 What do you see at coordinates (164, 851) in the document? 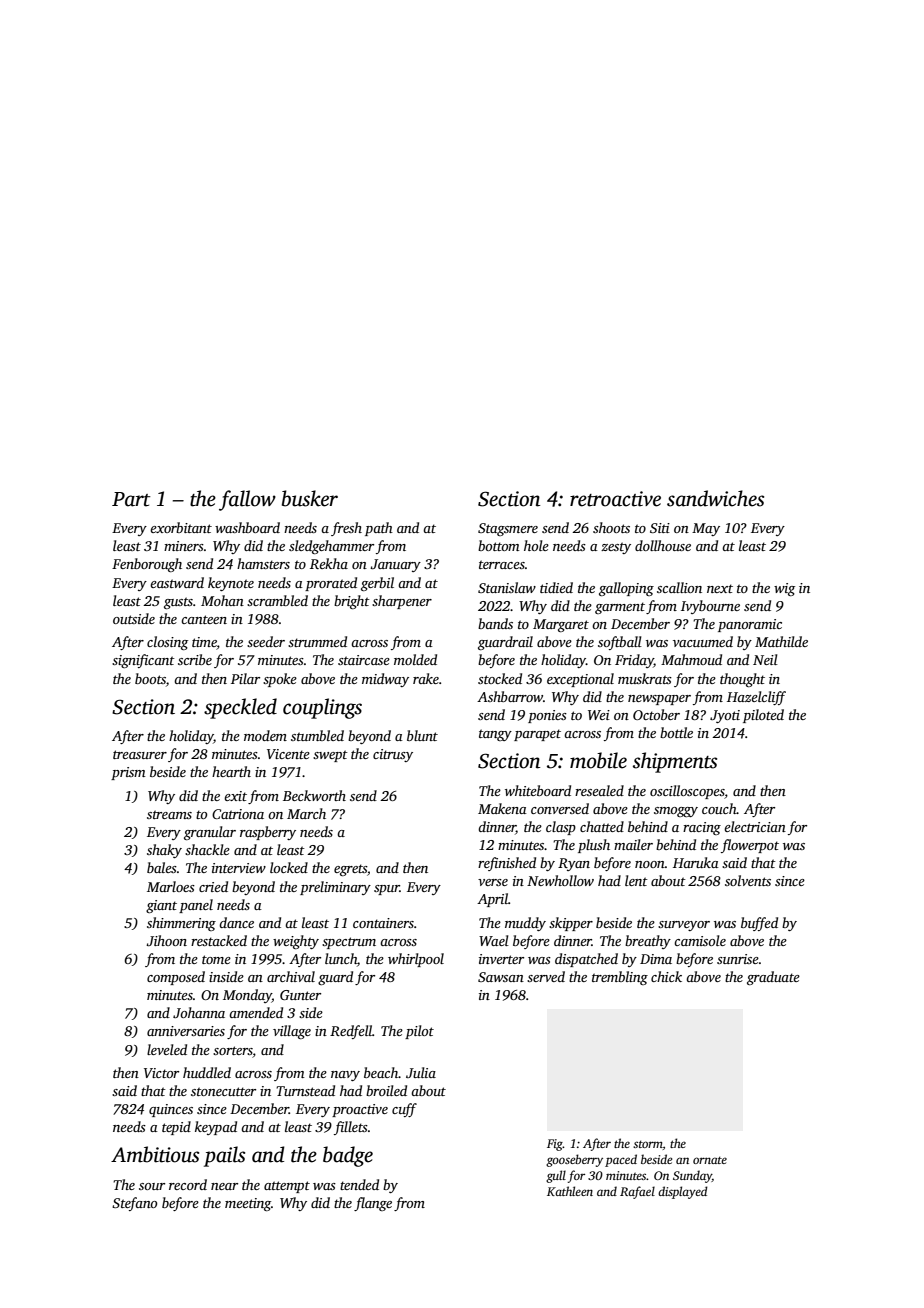
I see `shaky` at bounding box center [164, 851].
